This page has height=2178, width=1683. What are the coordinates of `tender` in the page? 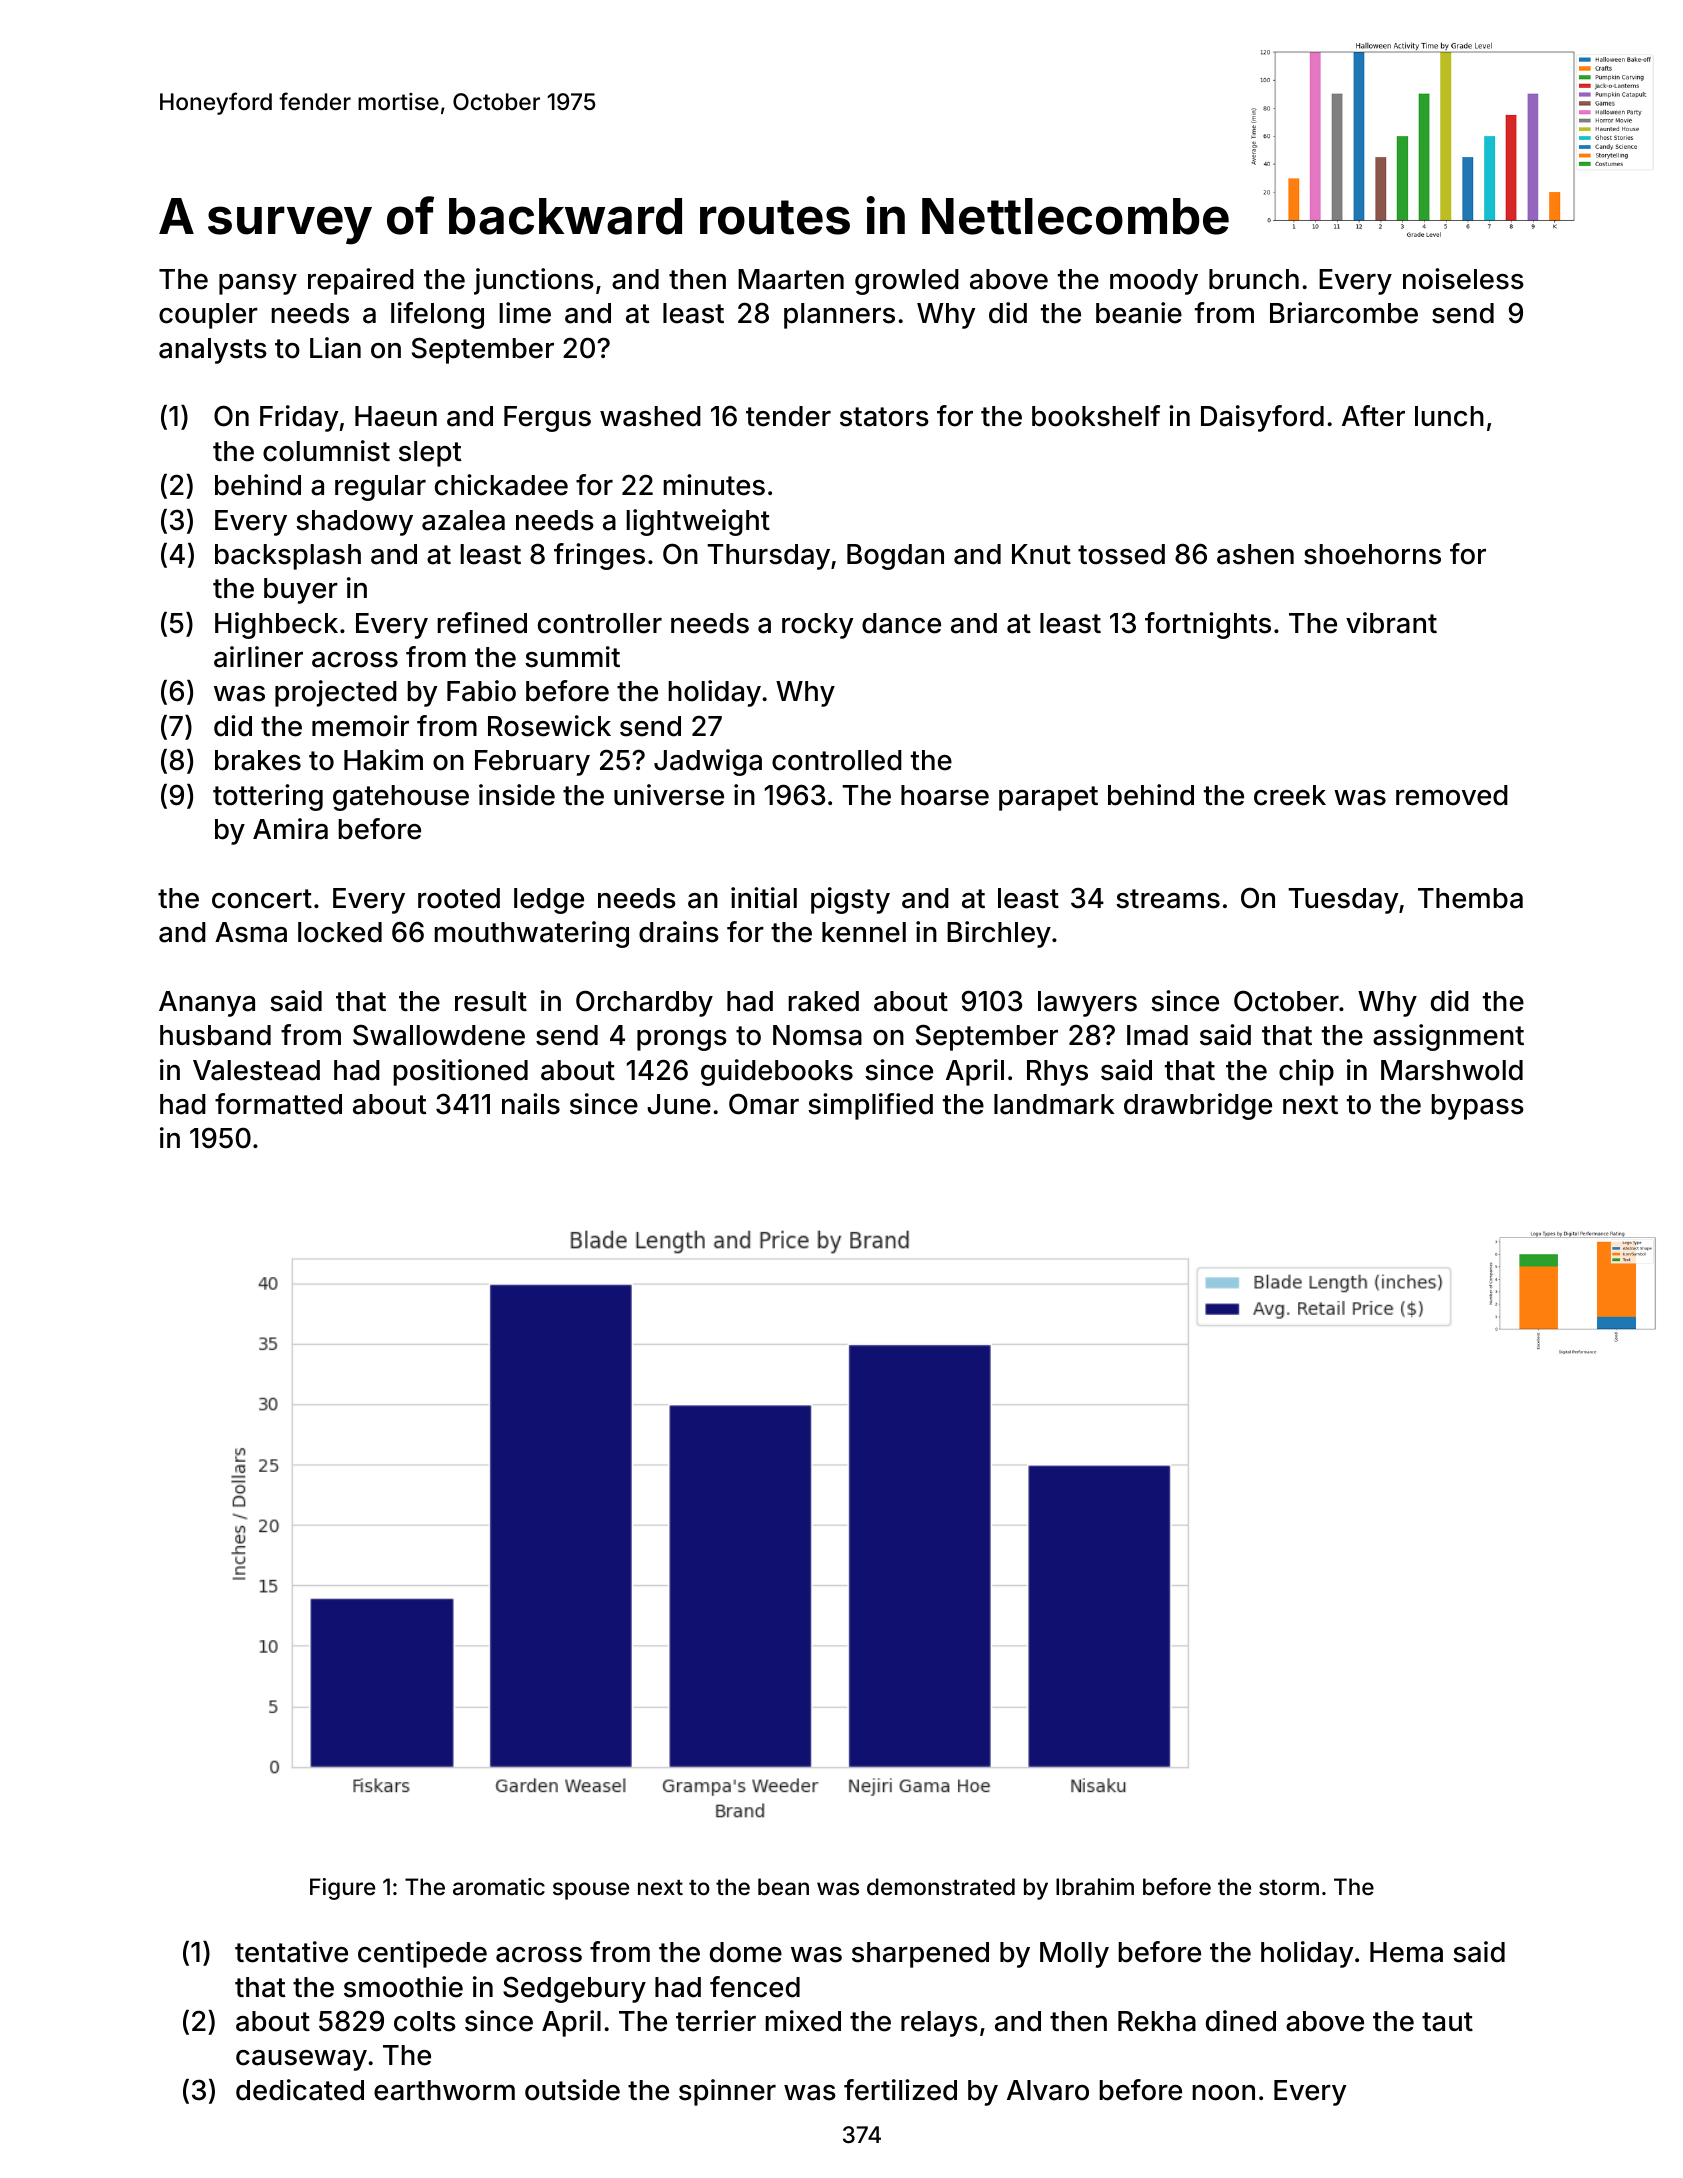 It's located at (788, 416).
